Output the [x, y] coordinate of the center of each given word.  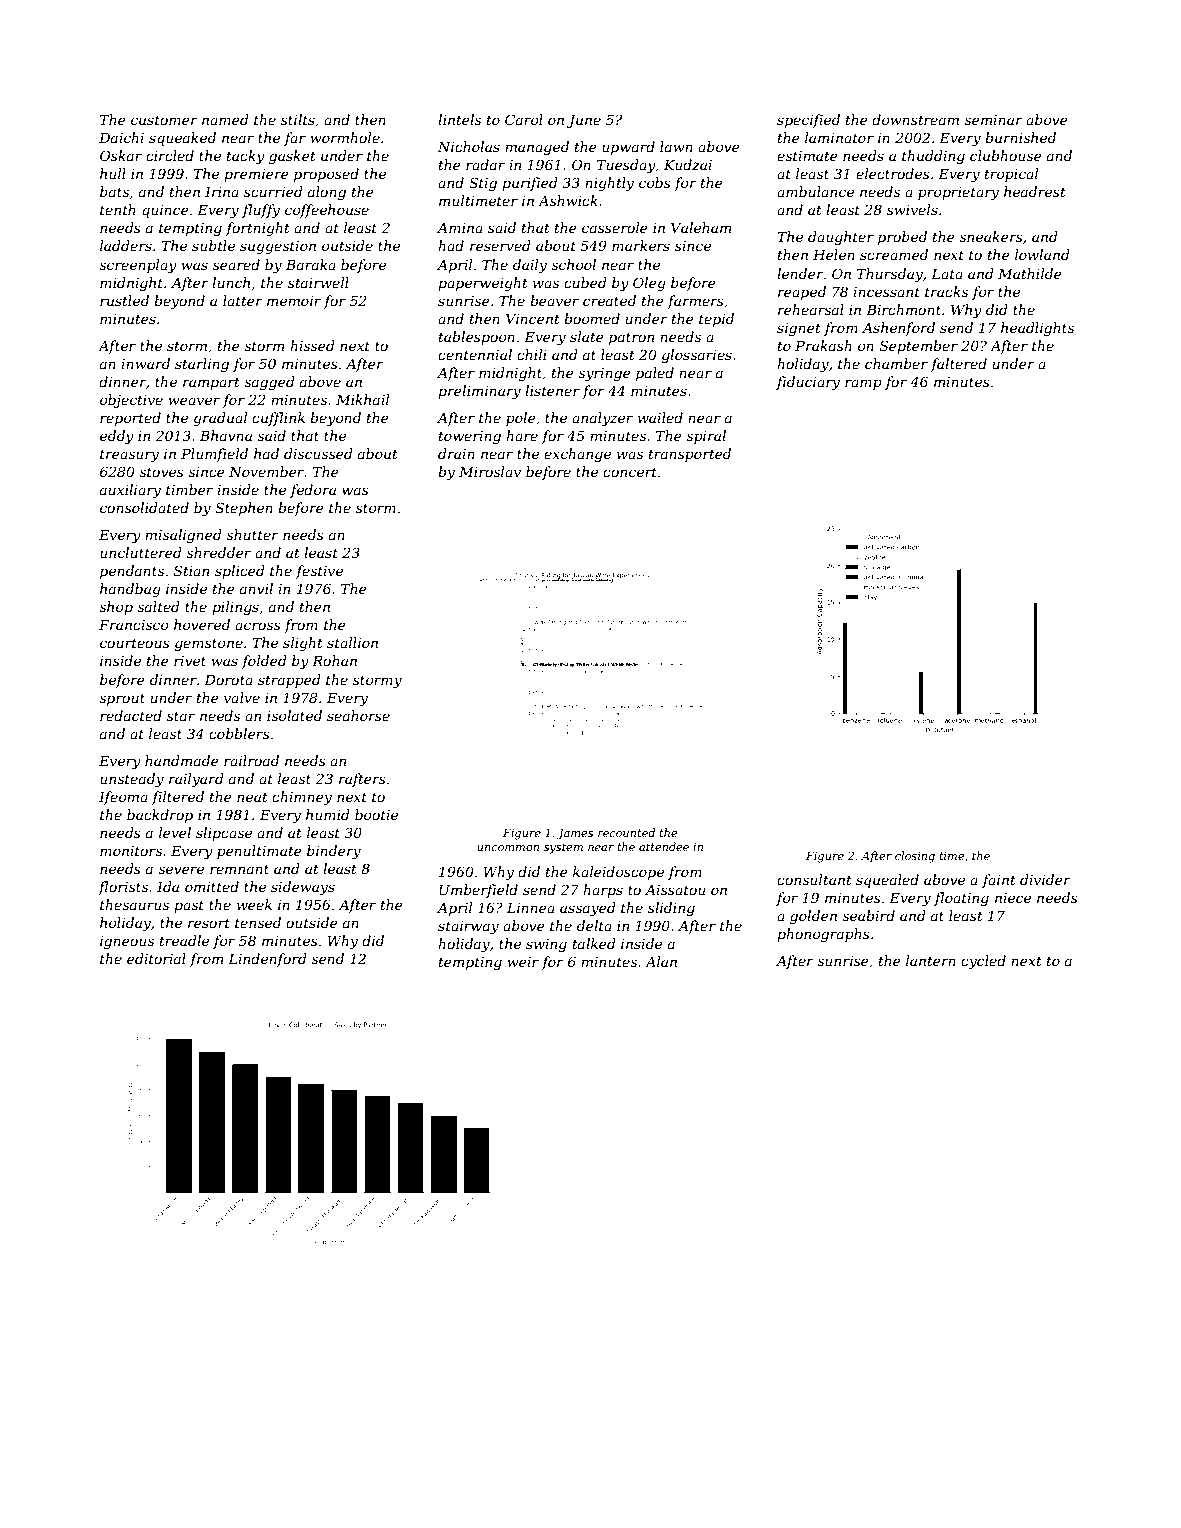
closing [915, 857]
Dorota [228, 680]
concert [630, 472]
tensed [258, 922]
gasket [292, 157]
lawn [676, 146]
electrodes [893, 173]
